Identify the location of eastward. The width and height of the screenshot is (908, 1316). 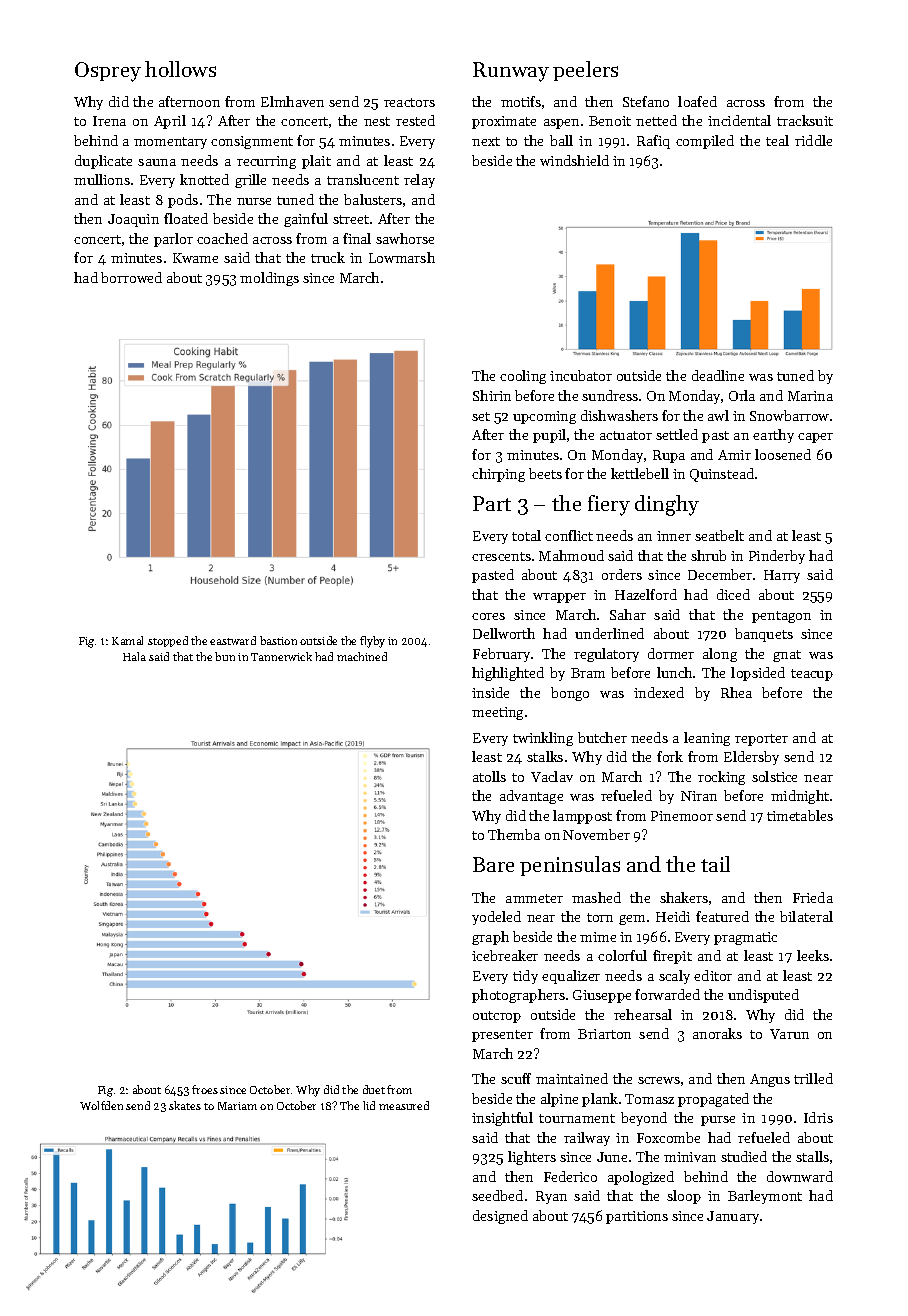
(233, 640).
